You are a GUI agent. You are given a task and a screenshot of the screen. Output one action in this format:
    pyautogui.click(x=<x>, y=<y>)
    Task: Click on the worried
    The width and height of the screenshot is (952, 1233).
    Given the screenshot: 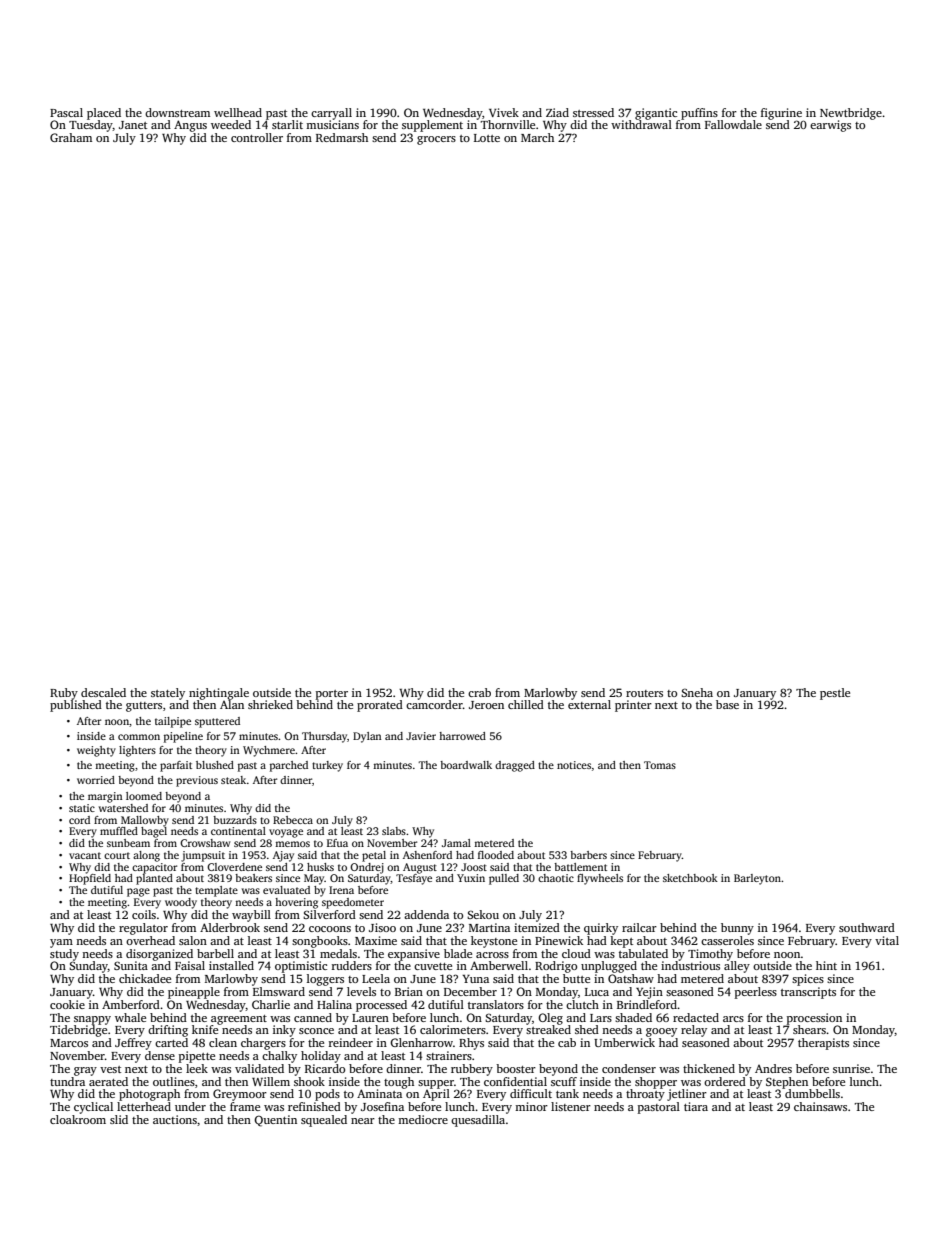 What is the action you would take?
    pyautogui.click(x=96, y=780)
